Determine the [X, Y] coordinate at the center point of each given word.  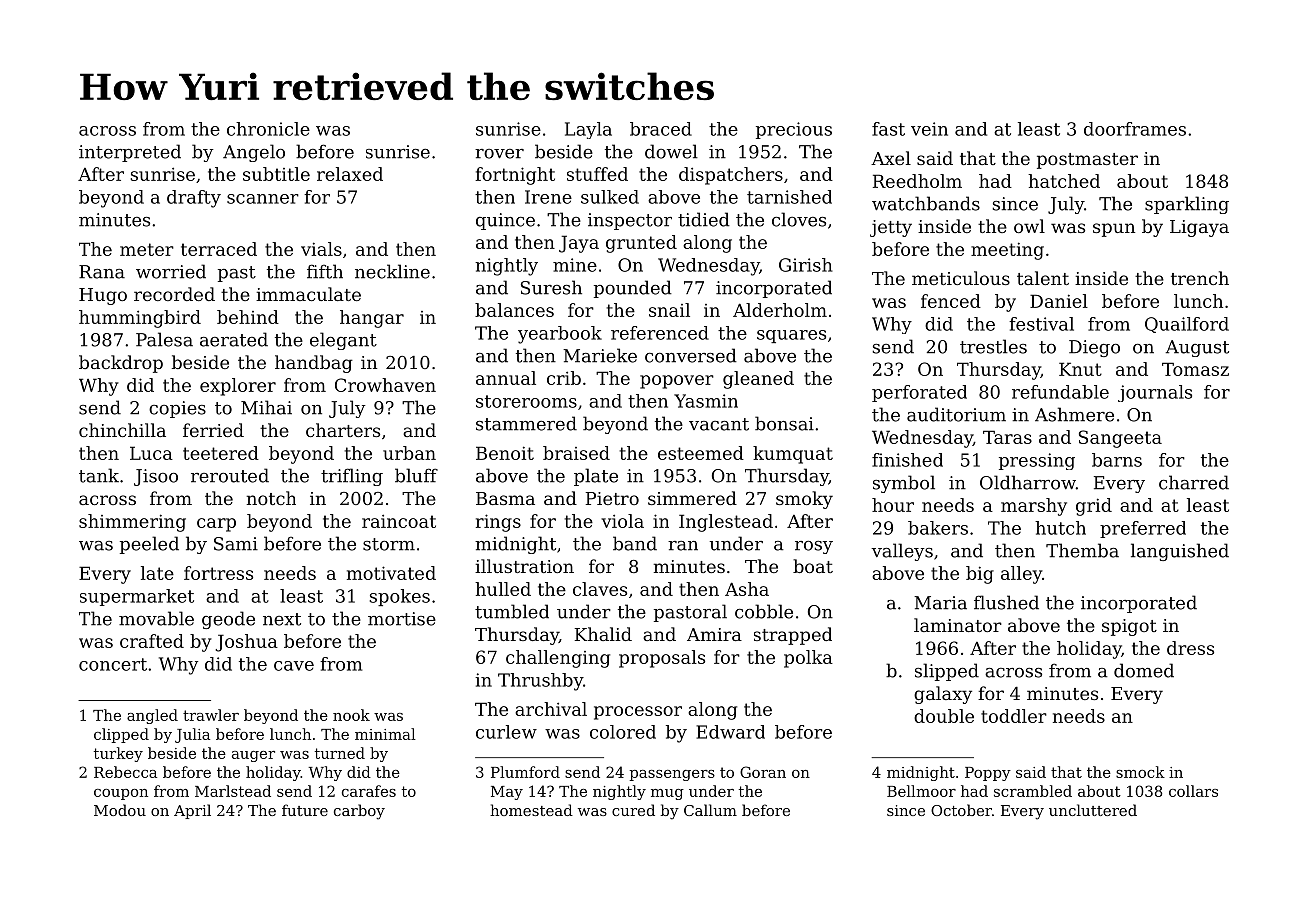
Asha [747, 589]
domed [1144, 670]
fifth [325, 271]
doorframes [1135, 129]
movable [156, 618]
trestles [993, 346]
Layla [588, 130]
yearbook [560, 335]
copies [177, 409]
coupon [121, 794]
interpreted [130, 153]
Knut [1080, 369]
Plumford [525, 772]
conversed [691, 355]
